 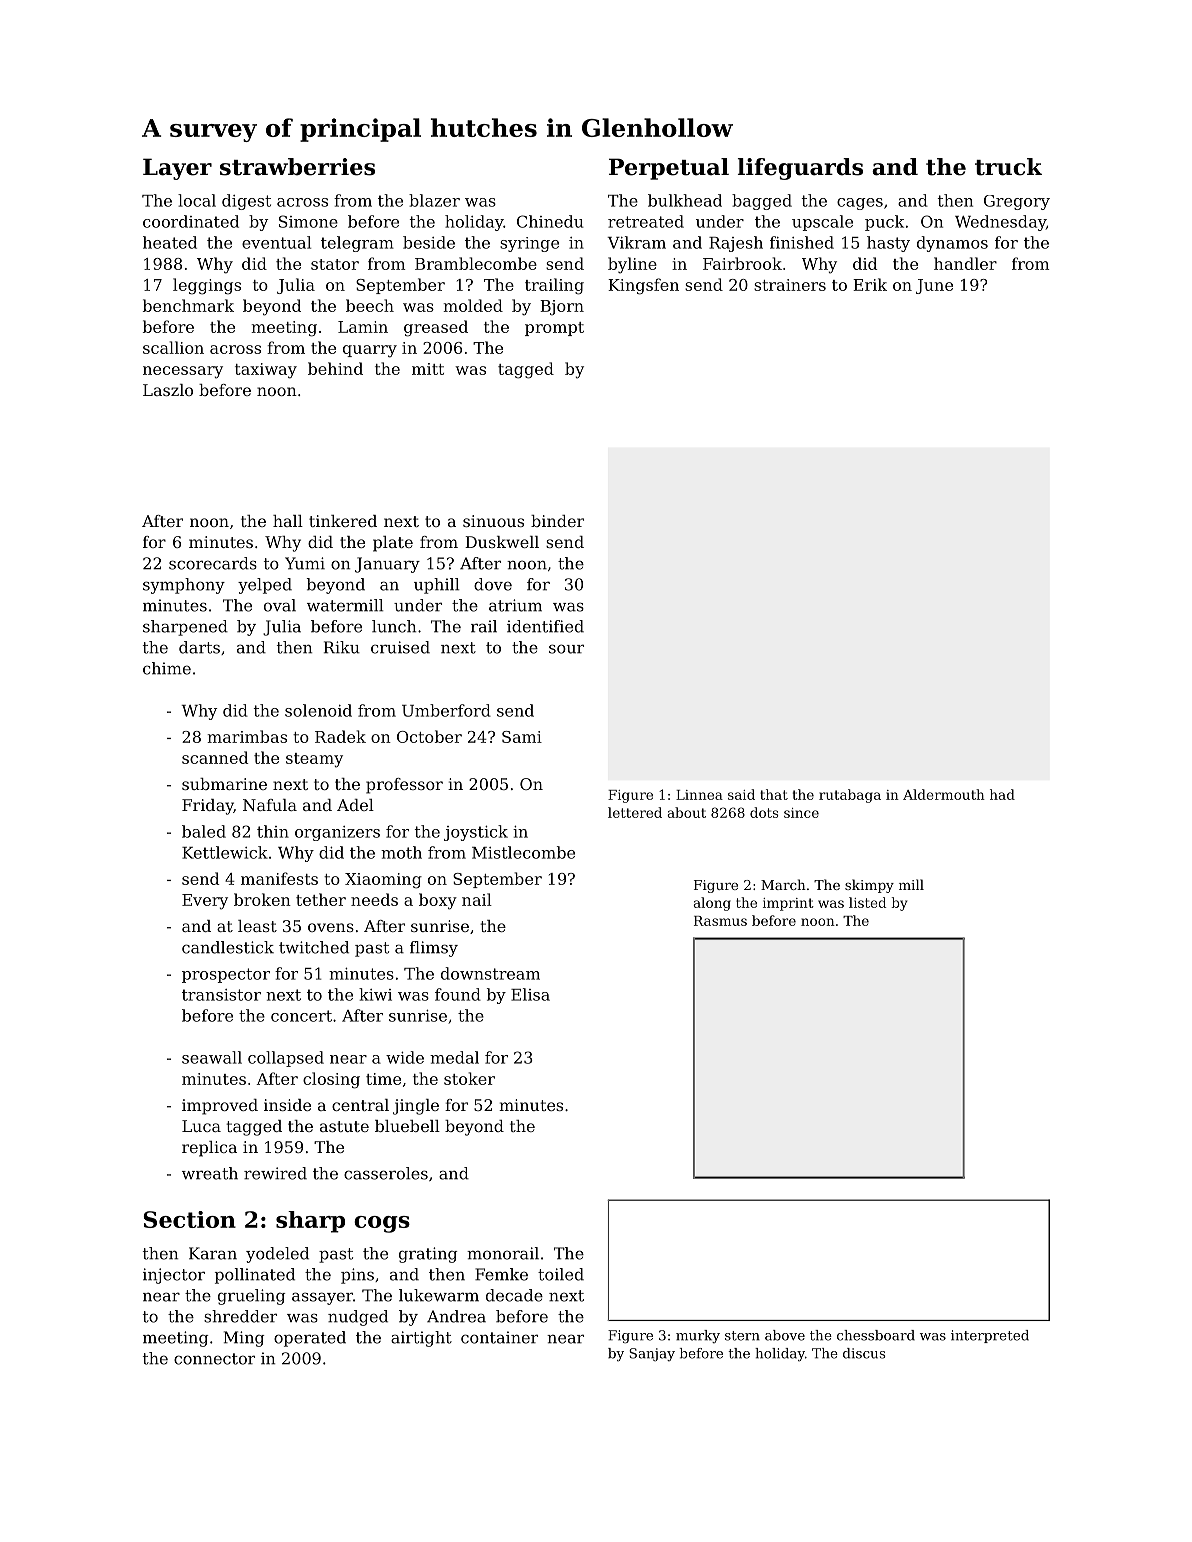 What do you see at coordinates (523, 852) in the screenshot?
I see `Mistlecombe` at bounding box center [523, 852].
